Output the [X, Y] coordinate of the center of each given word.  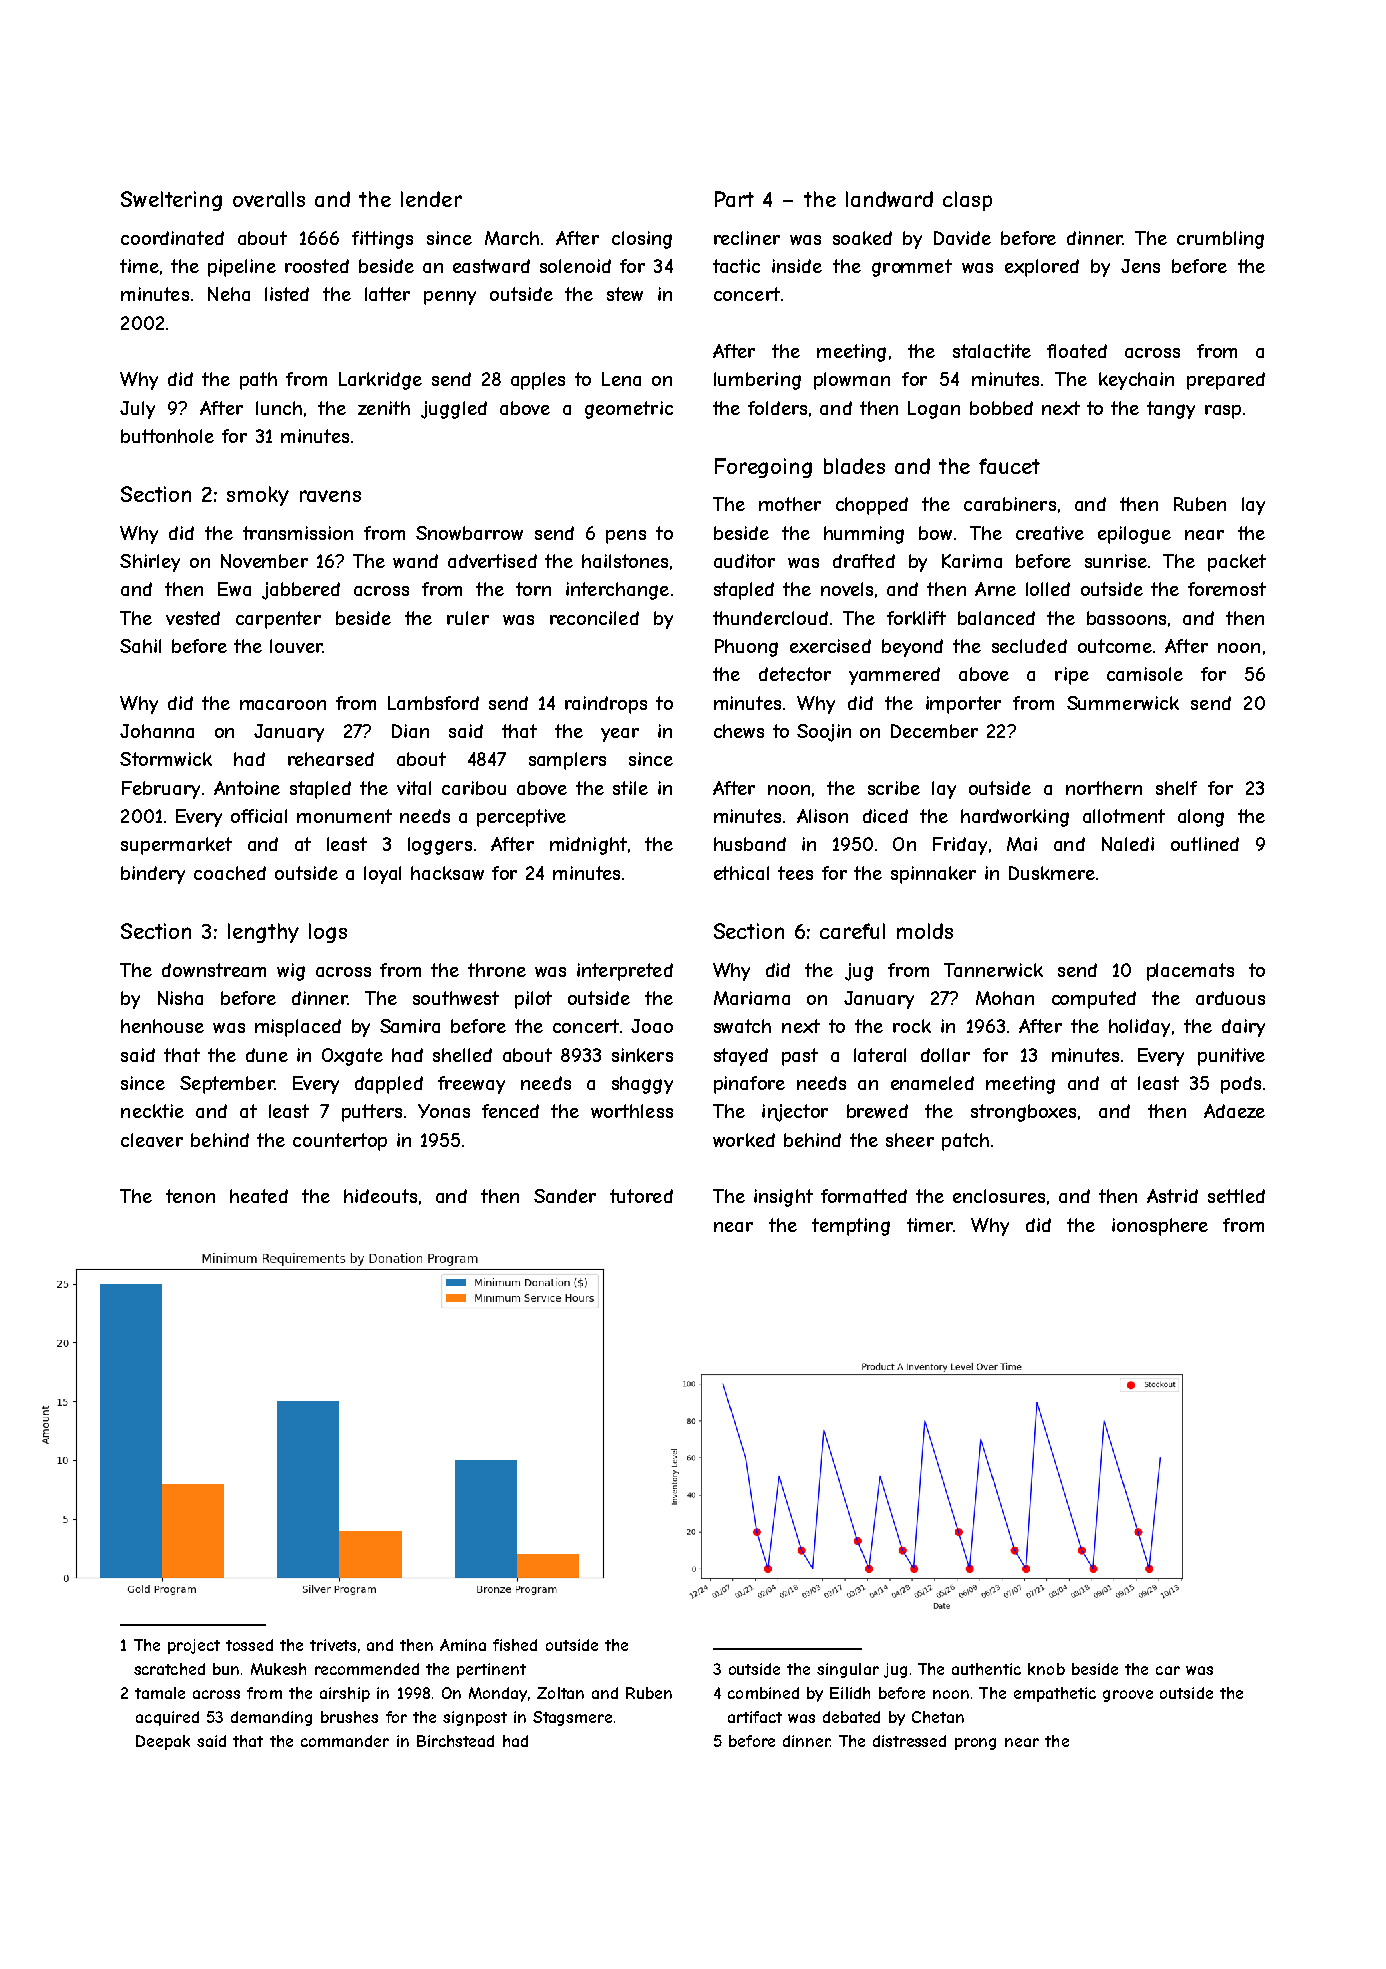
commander [345, 1741]
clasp [967, 201]
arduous [1230, 998]
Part [734, 199]
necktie [152, 1111]
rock [912, 1026]
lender [431, 199]
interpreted [625, 972]
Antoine [247, 788]
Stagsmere [572, 1718]
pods [1241, 1085]
